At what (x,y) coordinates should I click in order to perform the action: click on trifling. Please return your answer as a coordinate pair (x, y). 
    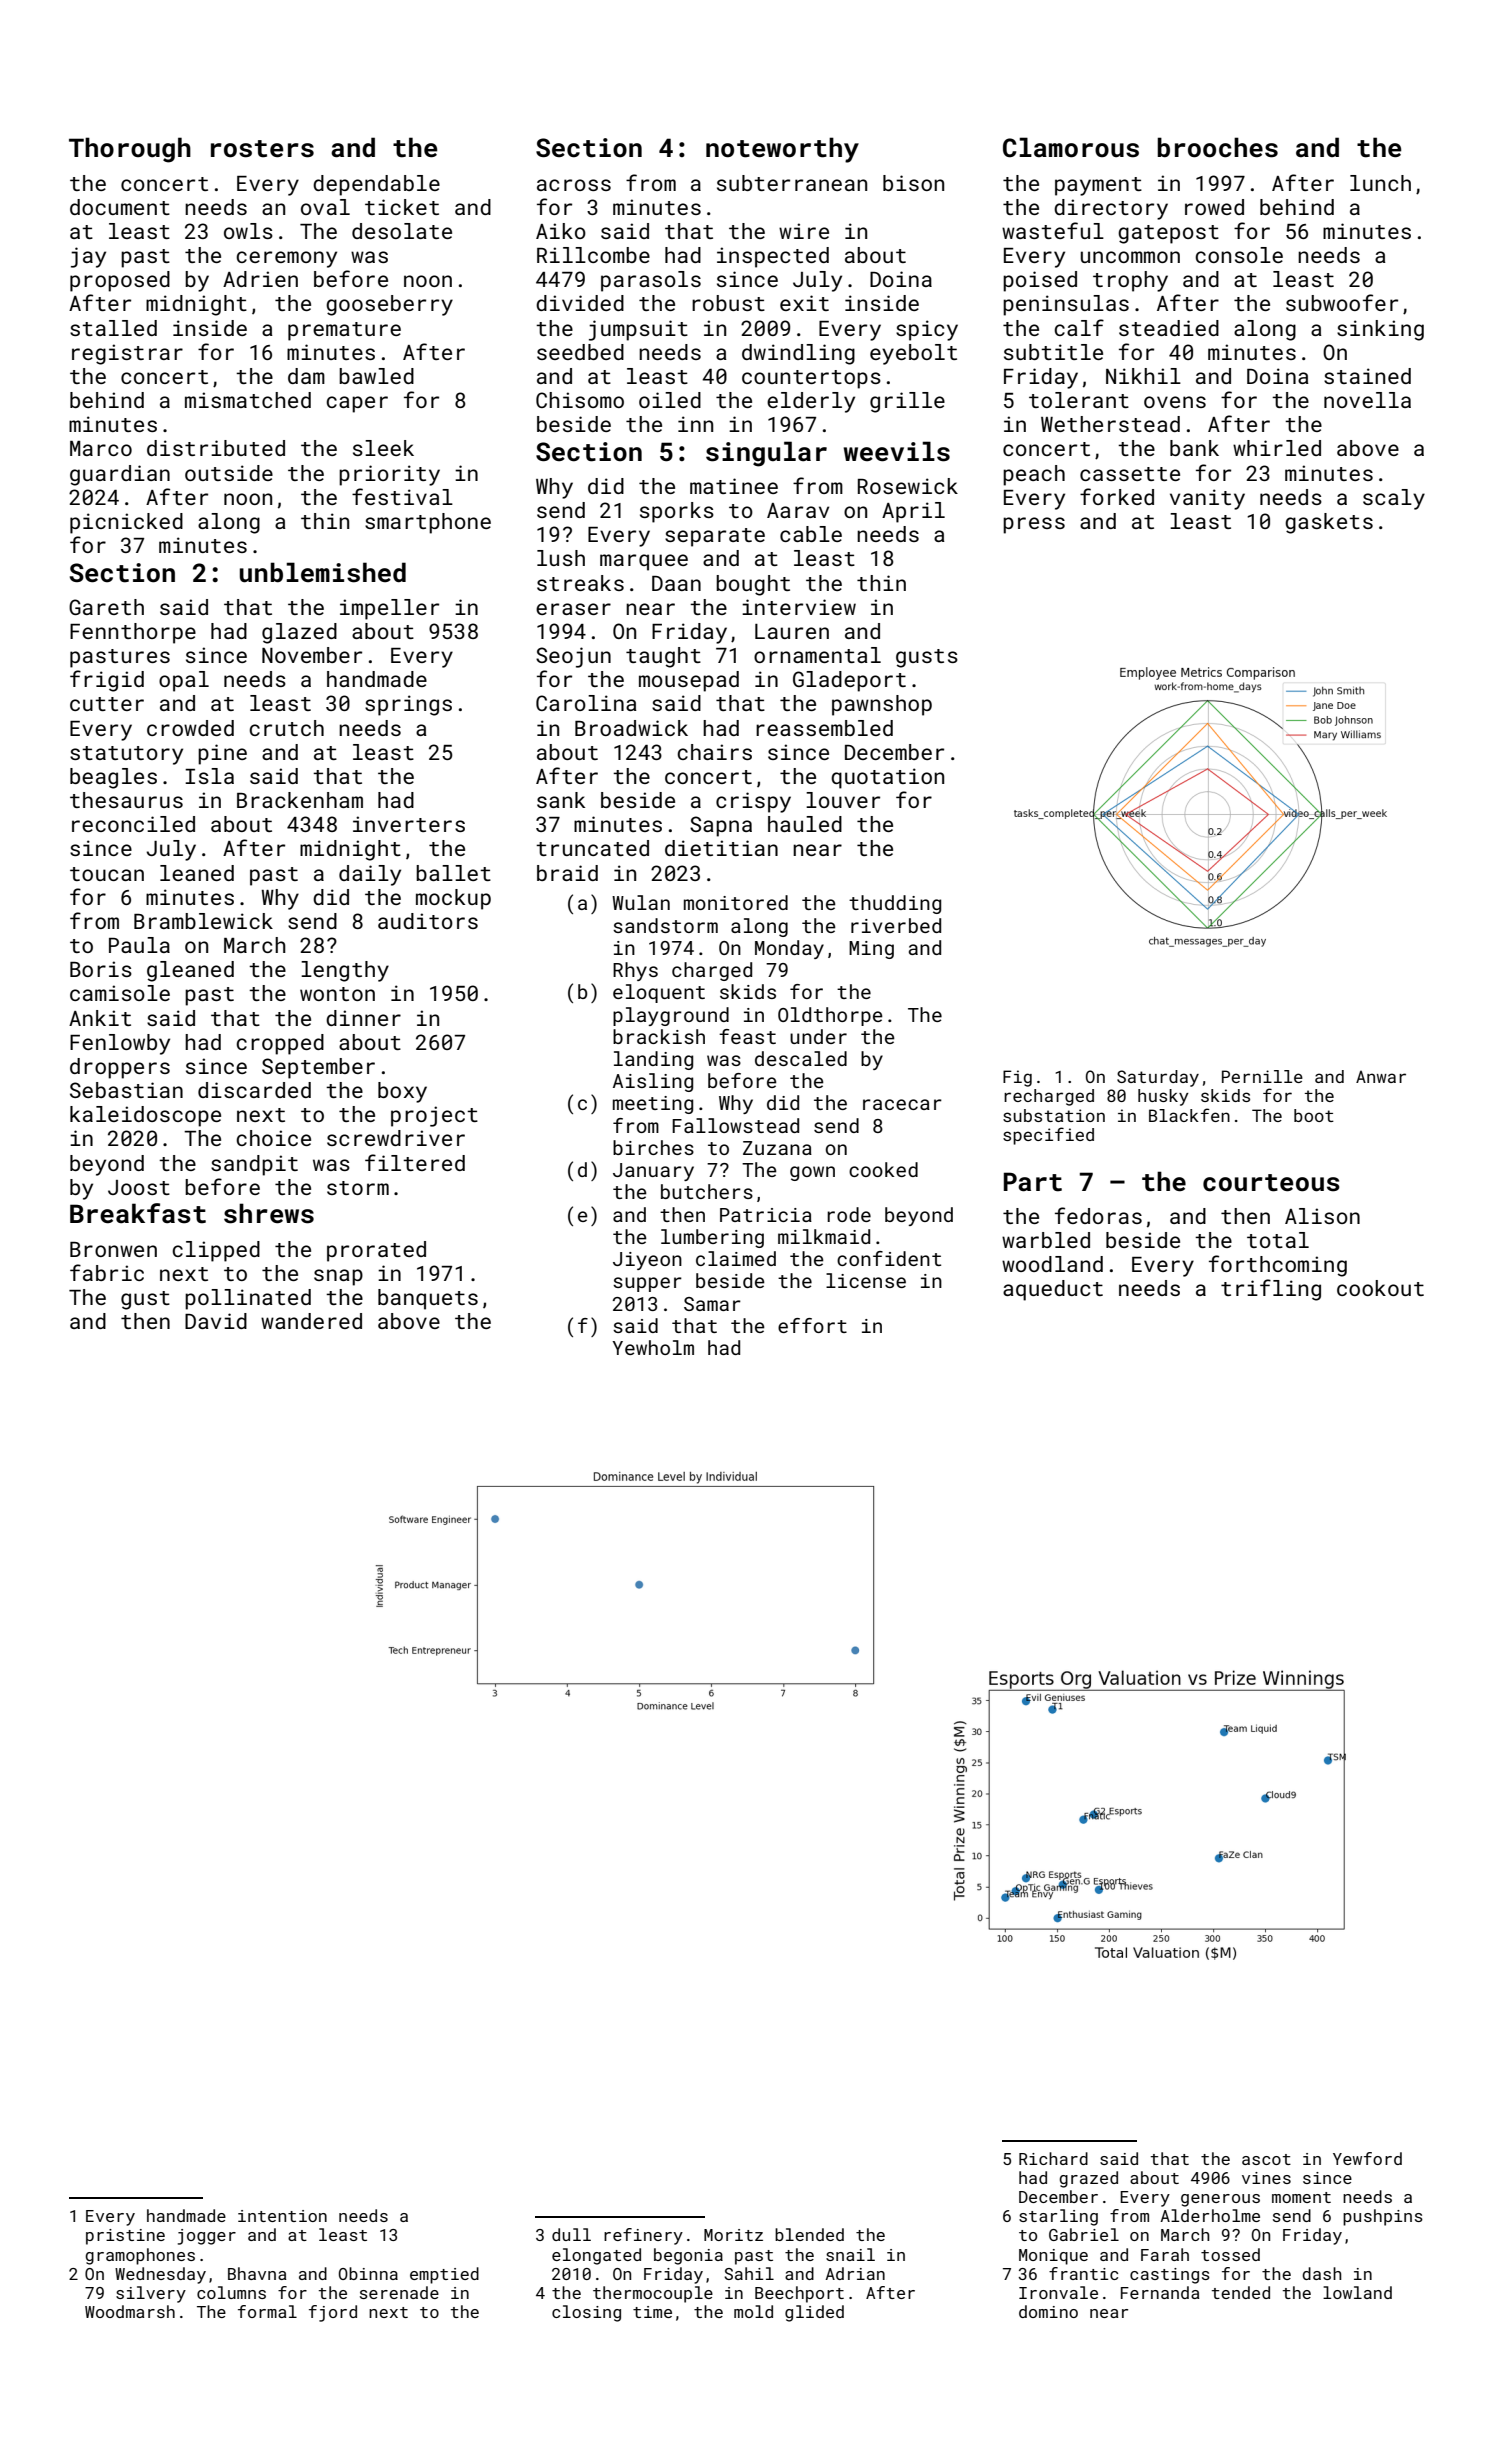
    Looking at the image, I should click on (1271, 1290).
